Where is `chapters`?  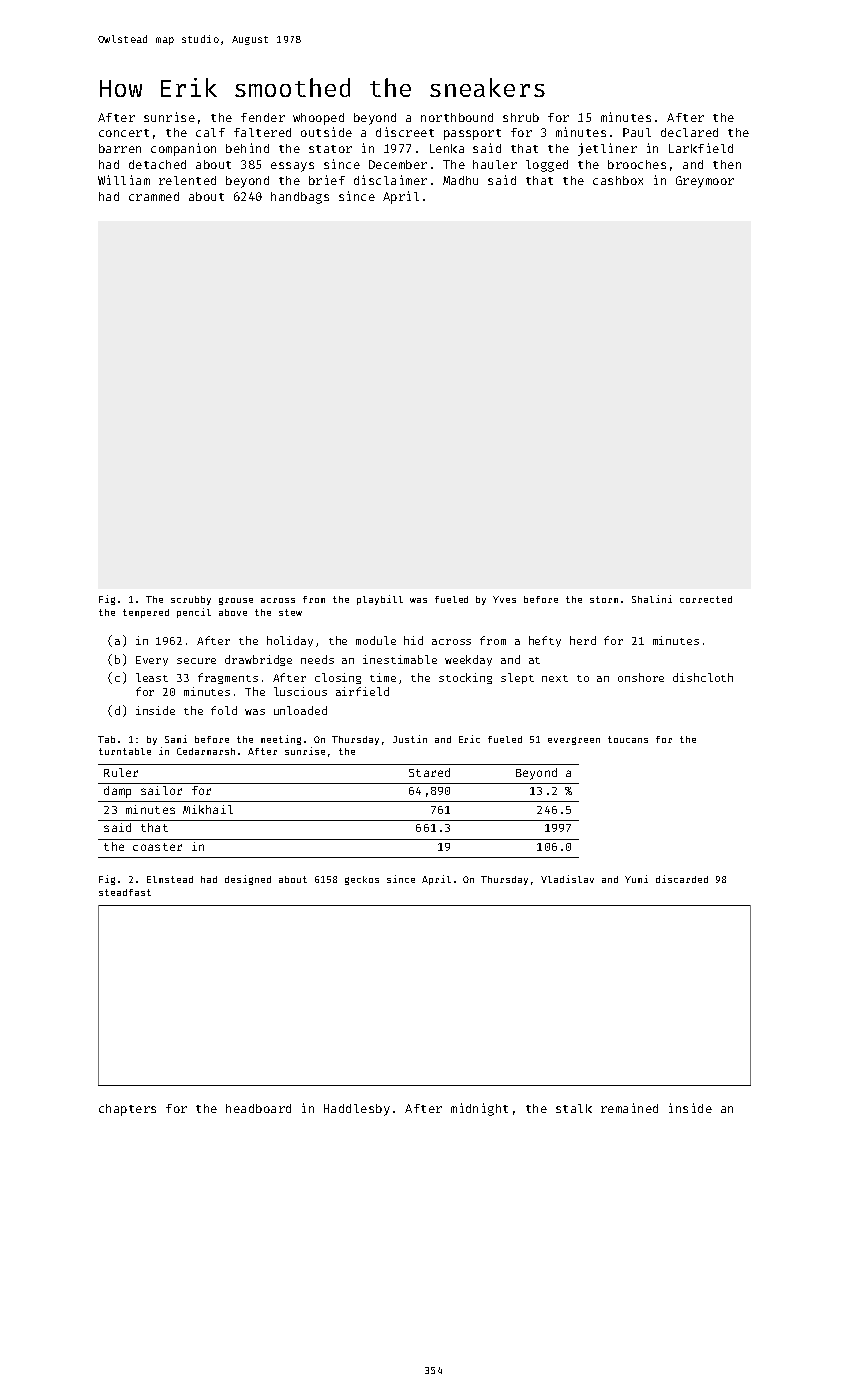 chapters is located at coordinates (127, 1110).
